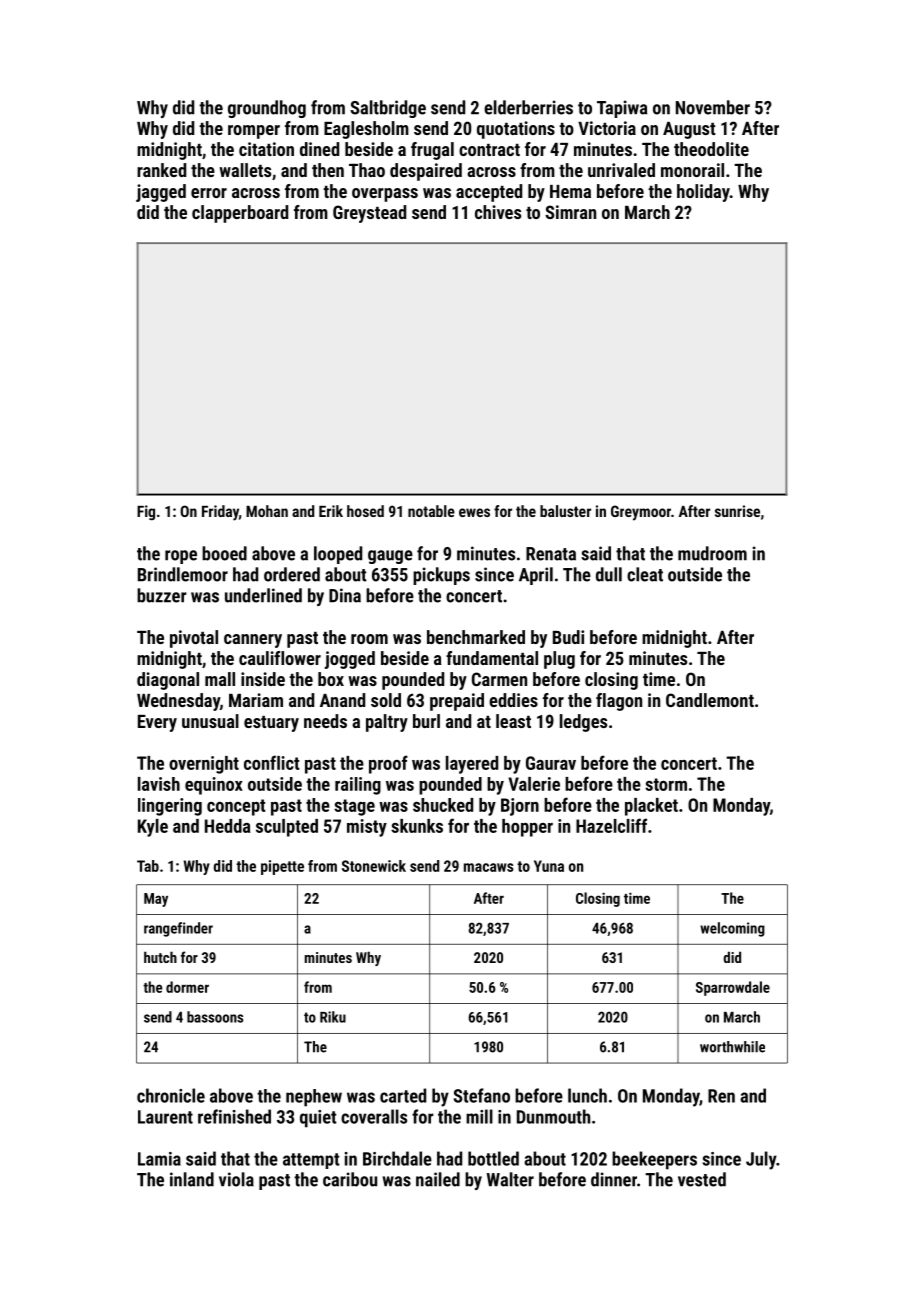  What do you see at coordinates (703, 193) in the page?
I see `holiday` at bounding box center [703, 193].
